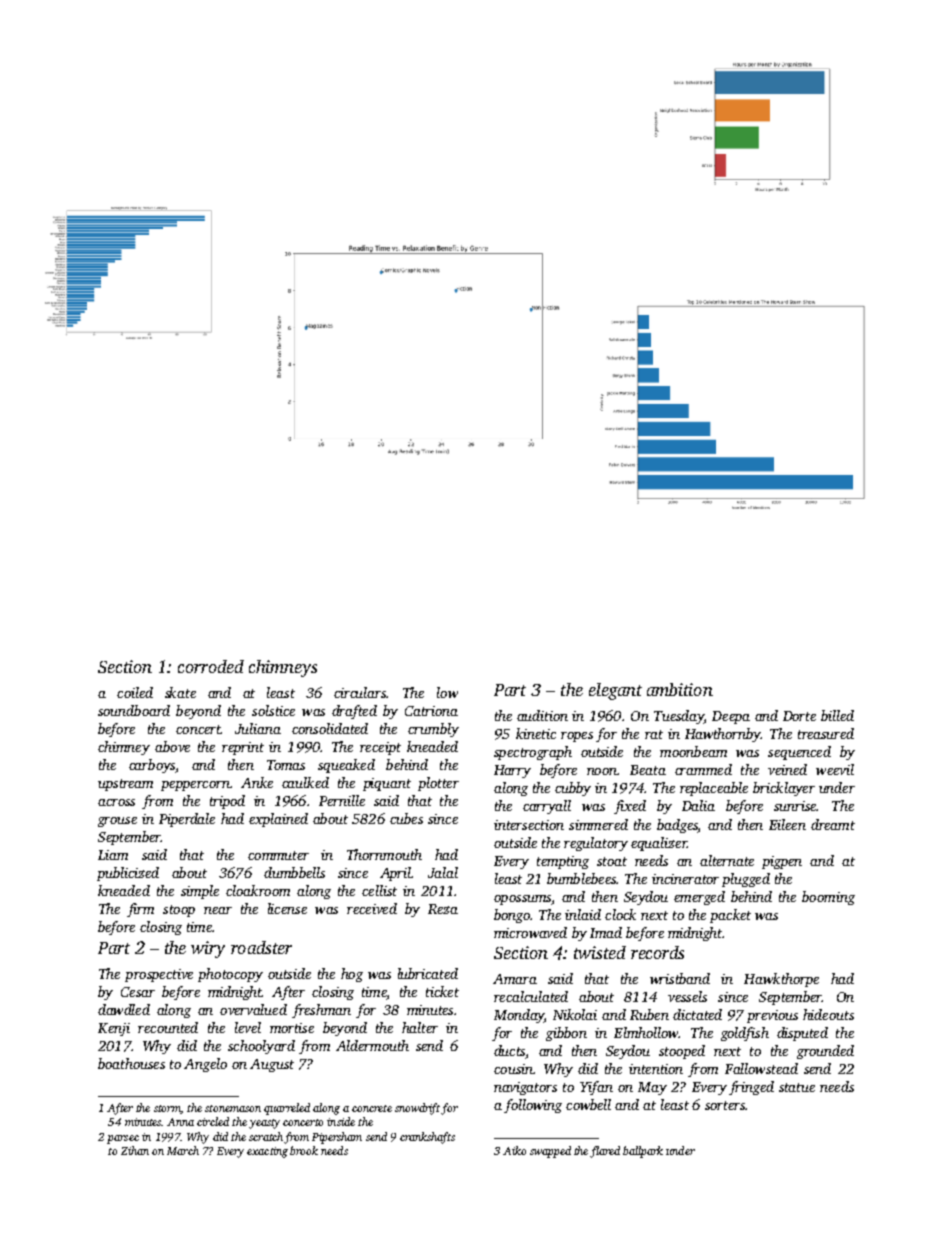 The width and height of the screenshot is (952, 1233). What do you see at coordinates (267, 1152) in the screenshot?
I see `exacting` at bounding box center [267, 1152].
